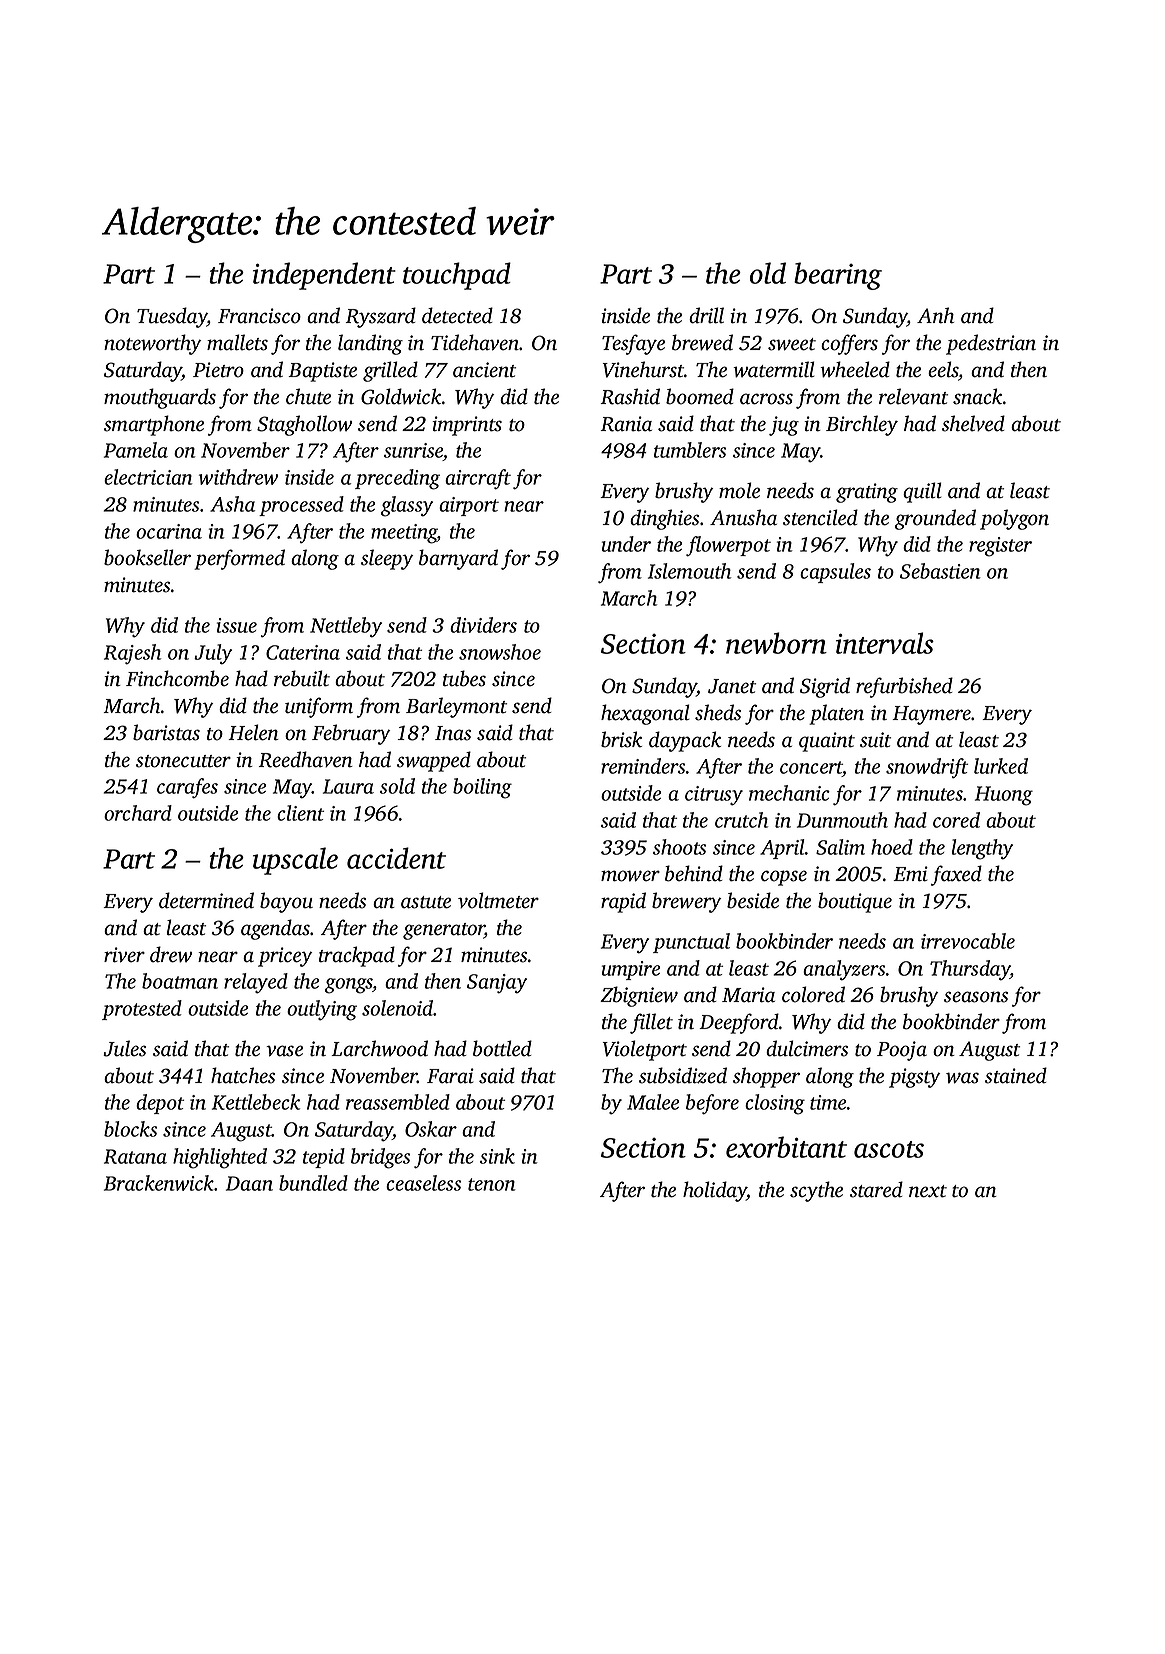 This screenshot has width=1165, height=1654. What do you see at coordinates (172, 317) in the screenshot?
I see `Tuesday` at bounding box center [172, 317].
